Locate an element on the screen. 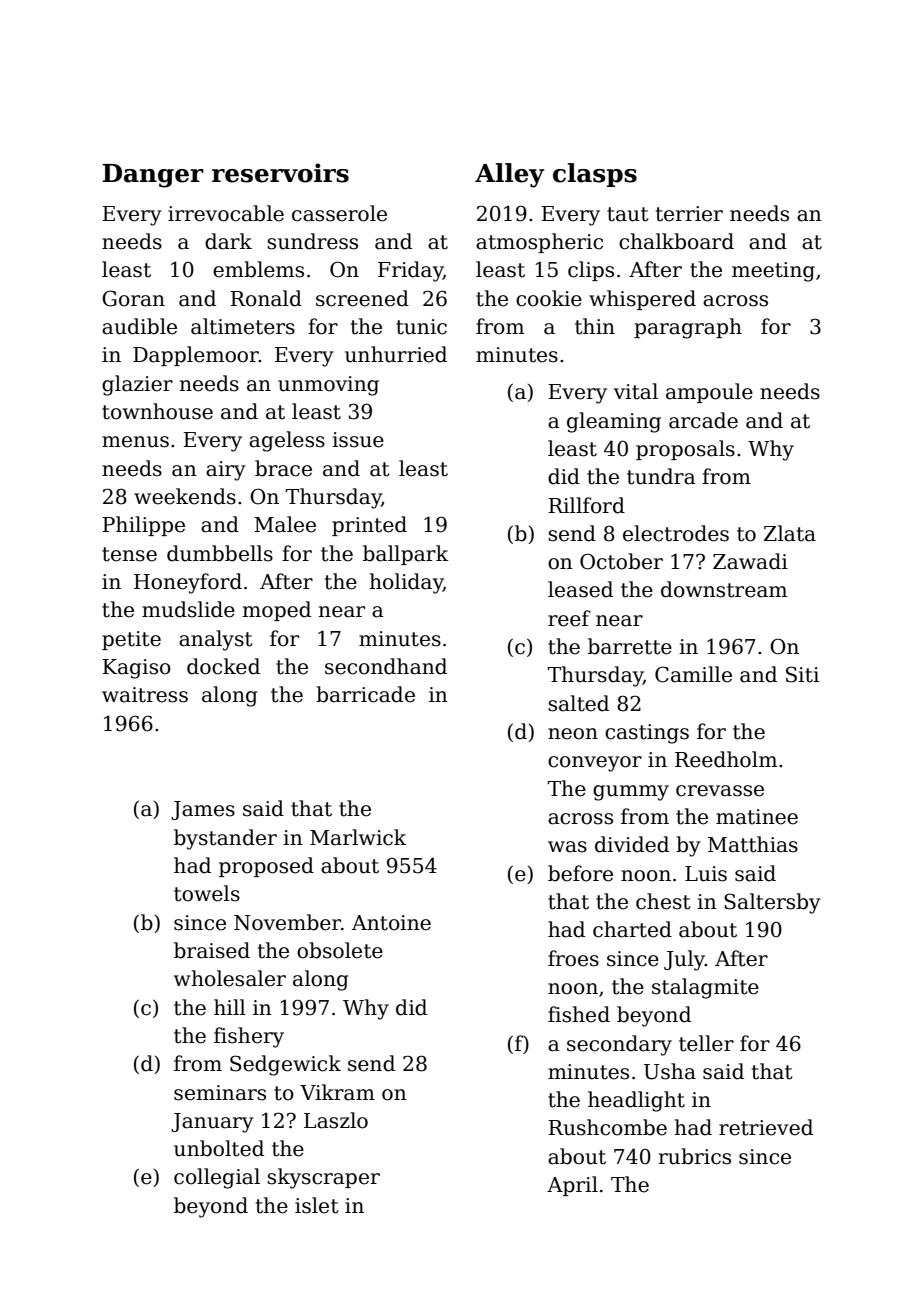 The height and width of the screenshot is (1311, 924). teller is located at coordinates (706, 1043).
